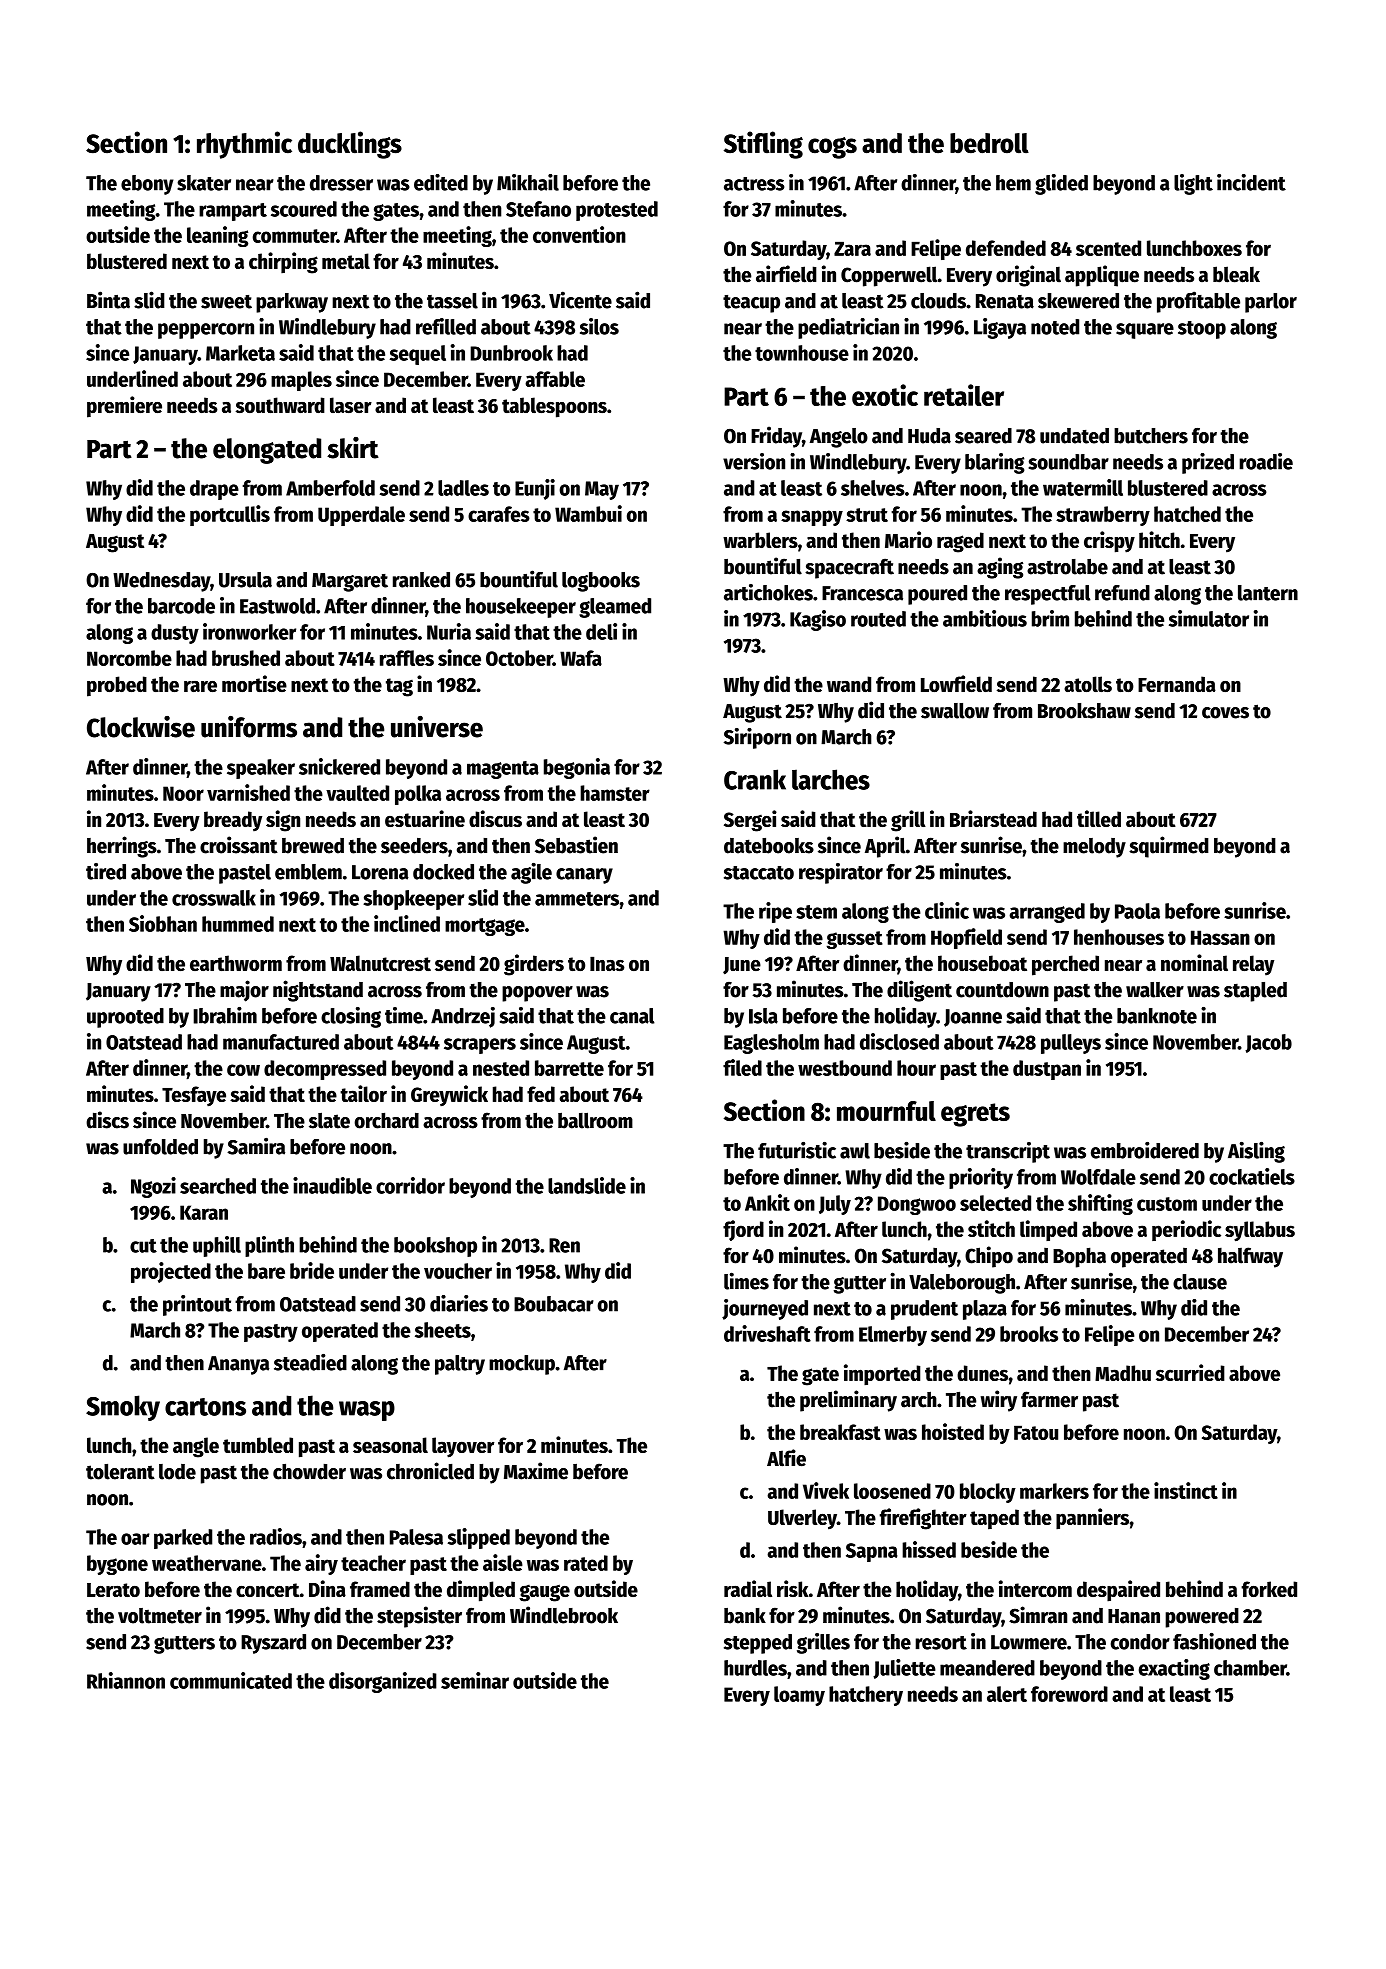  What do you see at coordinates (799, 1696) in the page?
I see `loamy` at bounding box center [799, 1696].
